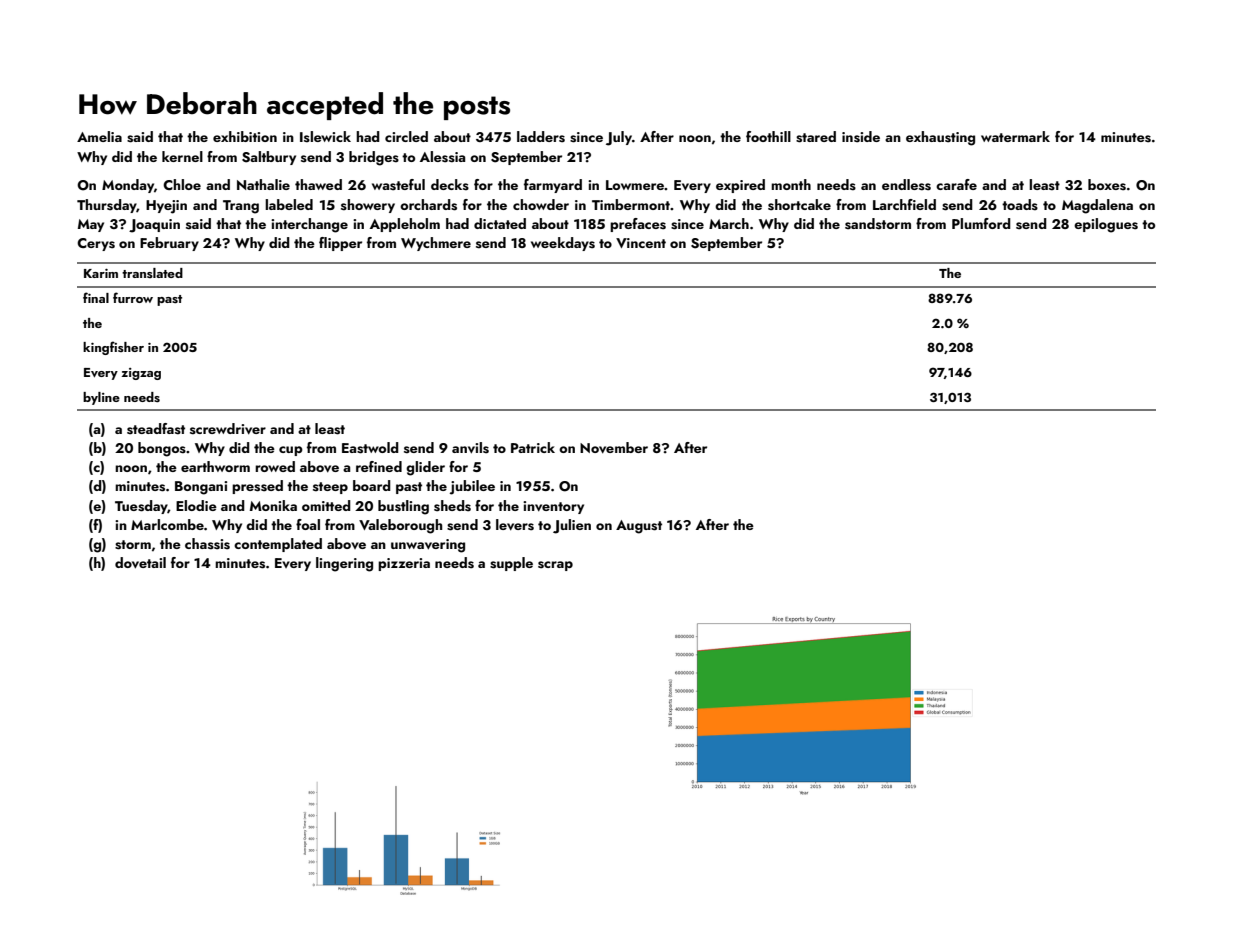  I want to click on exhibition, so click(245, 136).
